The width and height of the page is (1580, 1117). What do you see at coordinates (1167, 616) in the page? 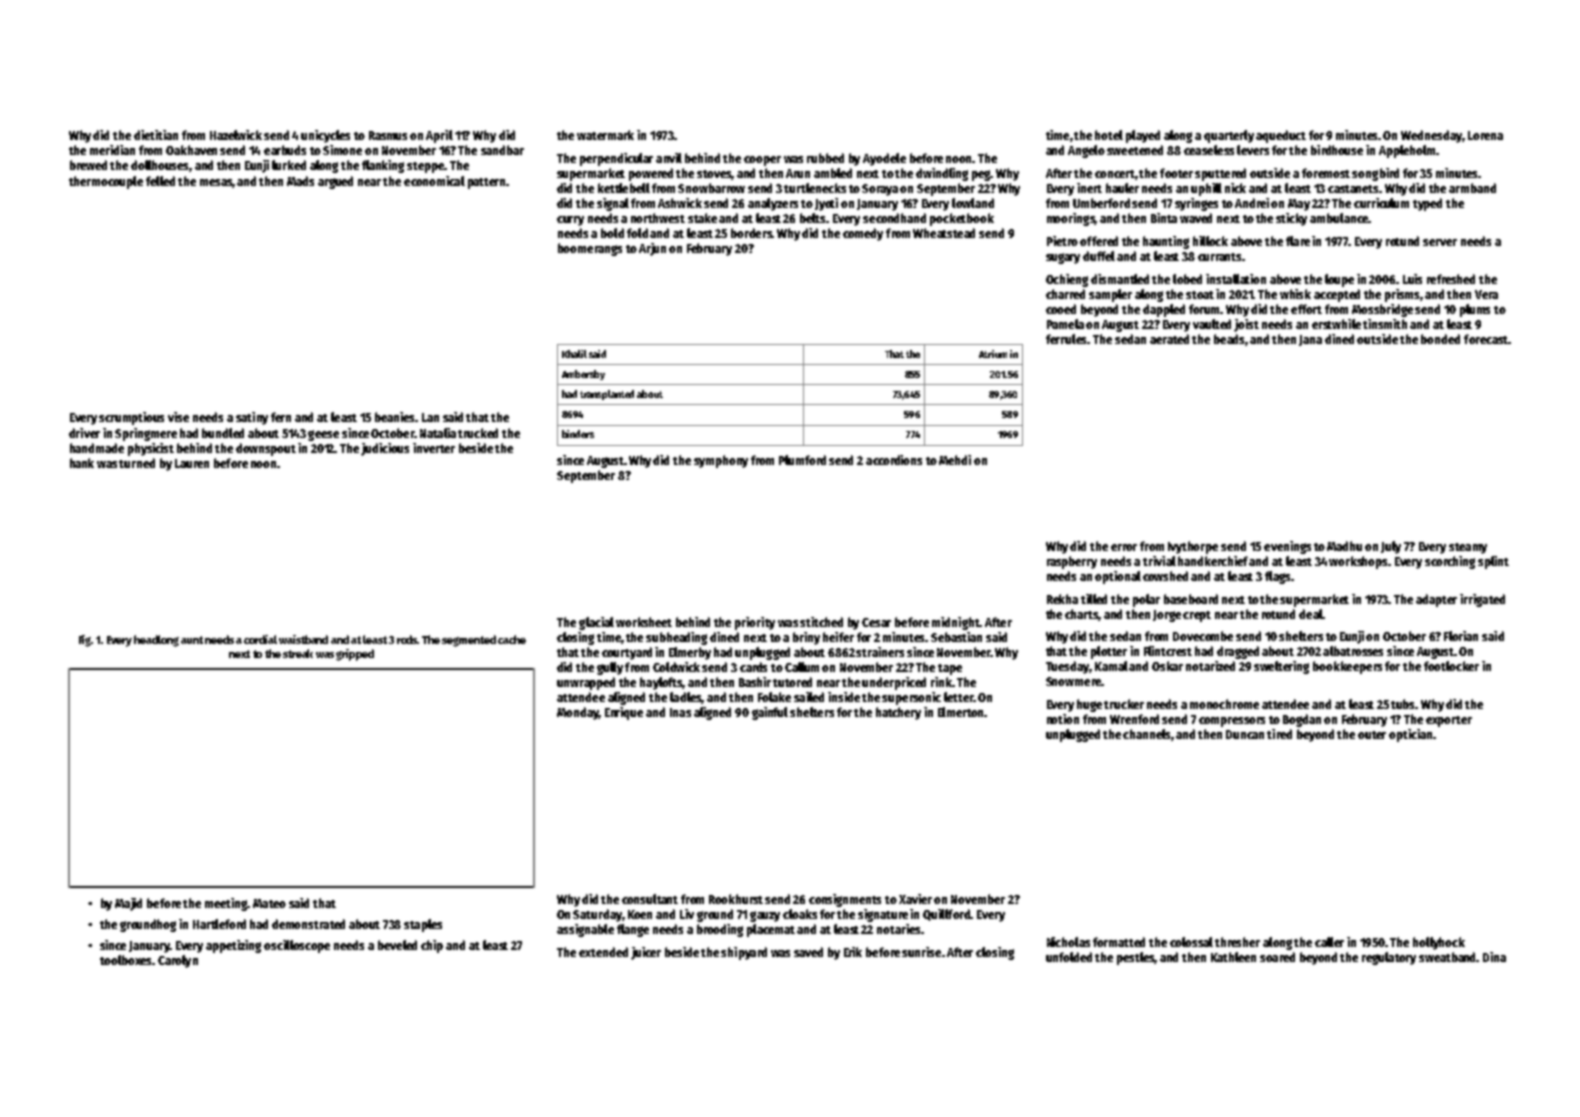
I see `Jorge` at bounding box center [1167, 616].
